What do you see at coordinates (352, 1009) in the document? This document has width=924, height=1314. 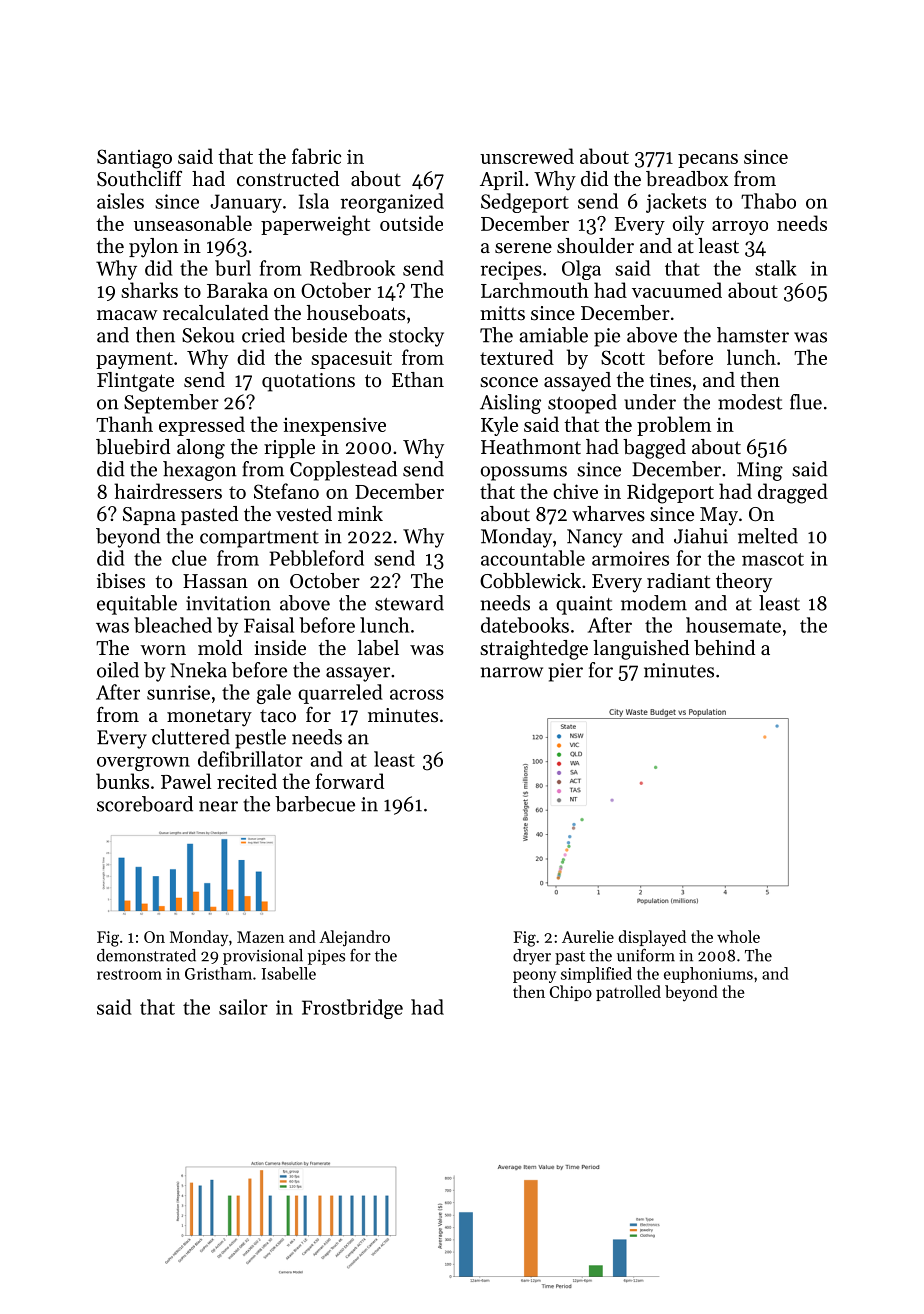 I see `Frostbridge` at bounding box center [352, 1009].
